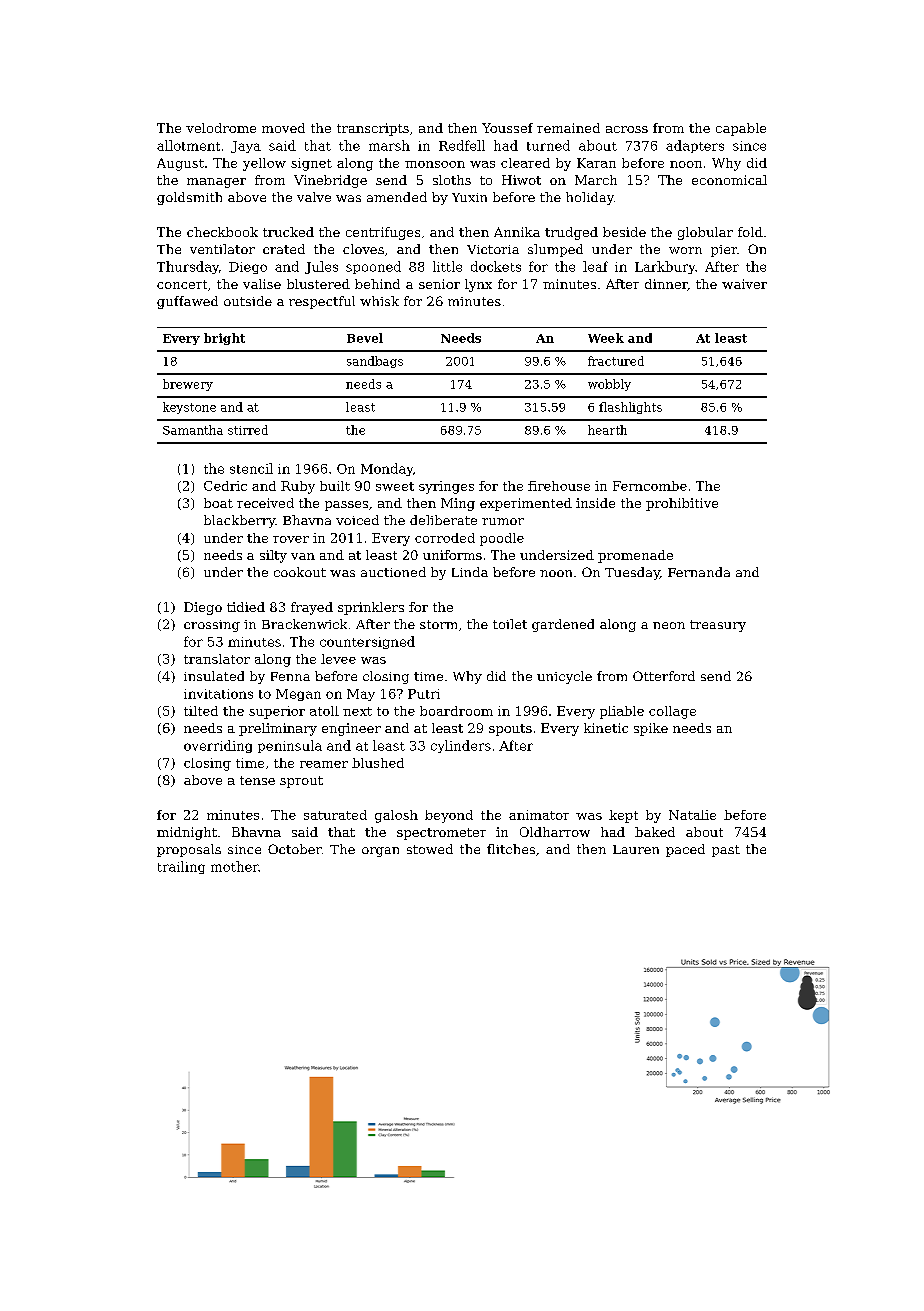  I want to click on across, so click(627, 129).
